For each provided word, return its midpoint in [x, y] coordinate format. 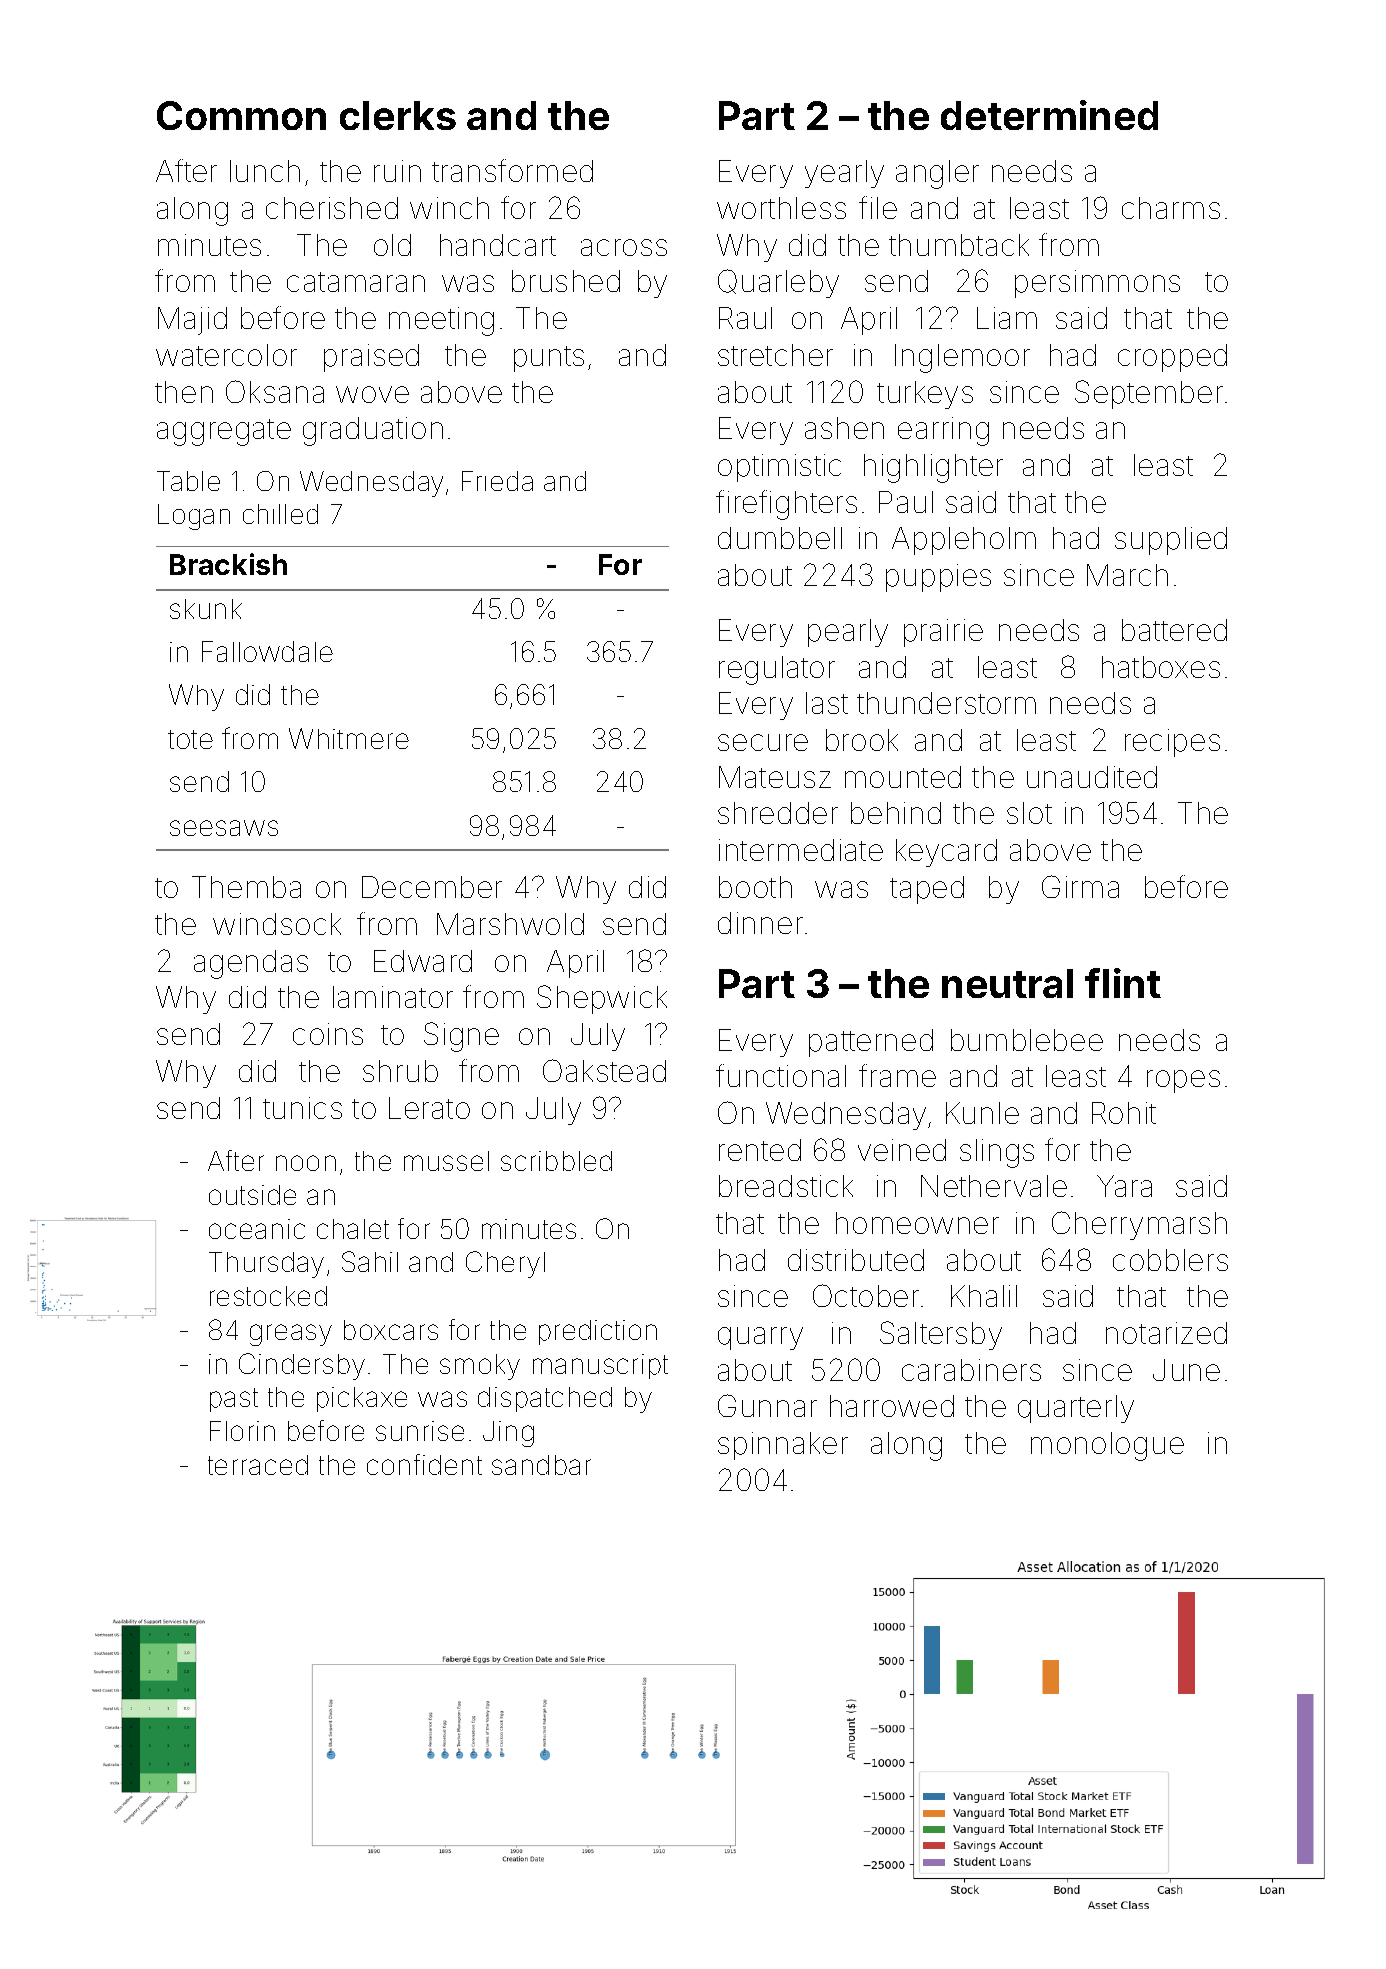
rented [760, 1150]
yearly [844, 174]
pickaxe [362, 1399]
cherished [332, 208]
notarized [1166, 1333]
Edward [423, 961]
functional [781, 1075]
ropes [1183, 1081]
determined [1049, 115]
